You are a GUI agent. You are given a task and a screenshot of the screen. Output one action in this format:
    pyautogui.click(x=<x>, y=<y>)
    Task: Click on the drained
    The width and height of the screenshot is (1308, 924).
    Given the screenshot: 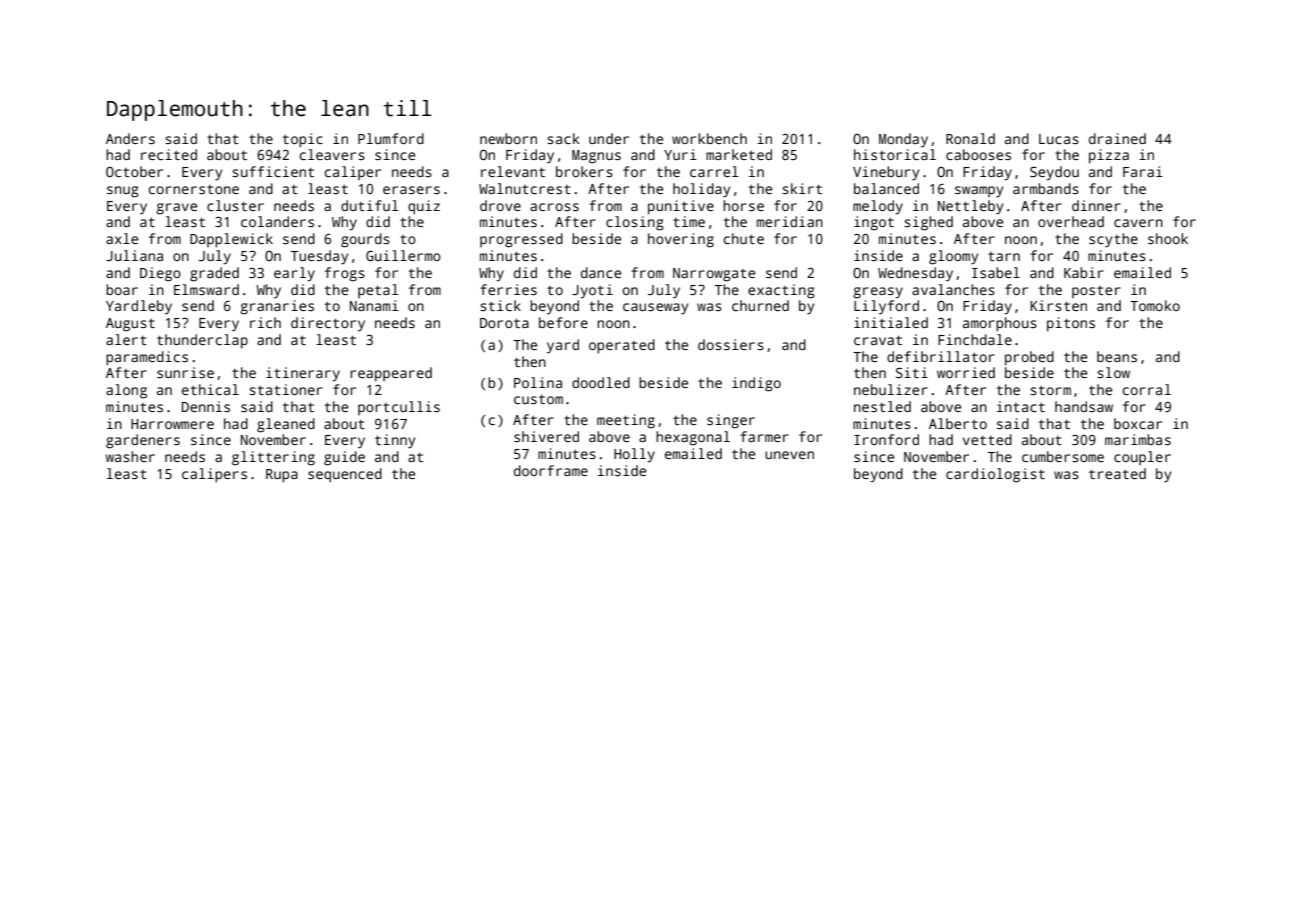 What is the action you would take?
    pyautogui.click(x=1117, y=138)
